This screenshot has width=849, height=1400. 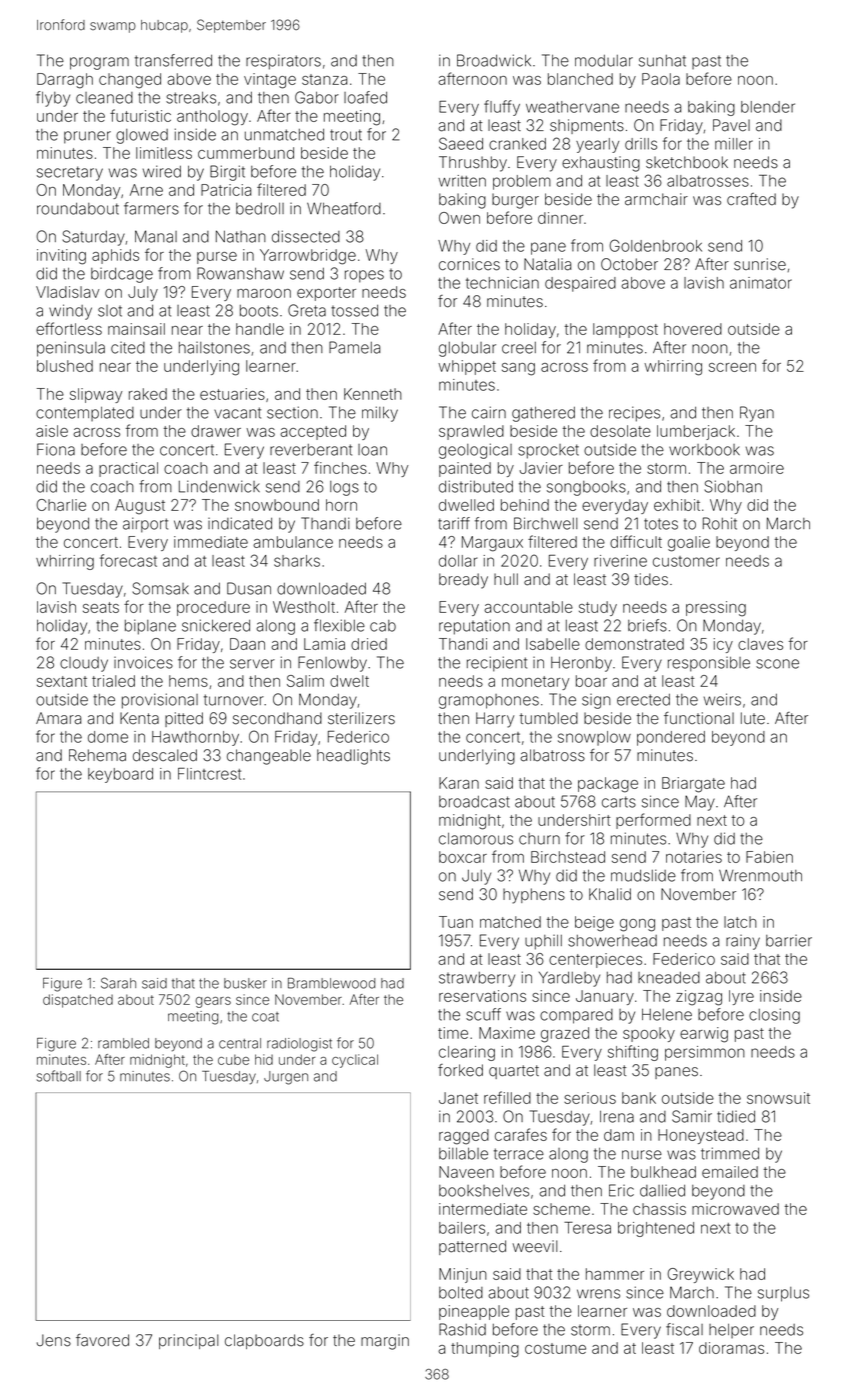 What do you see at coordinates (768, 107) in the screenshot?
I see `blender` at bounding box center [768, 107].
